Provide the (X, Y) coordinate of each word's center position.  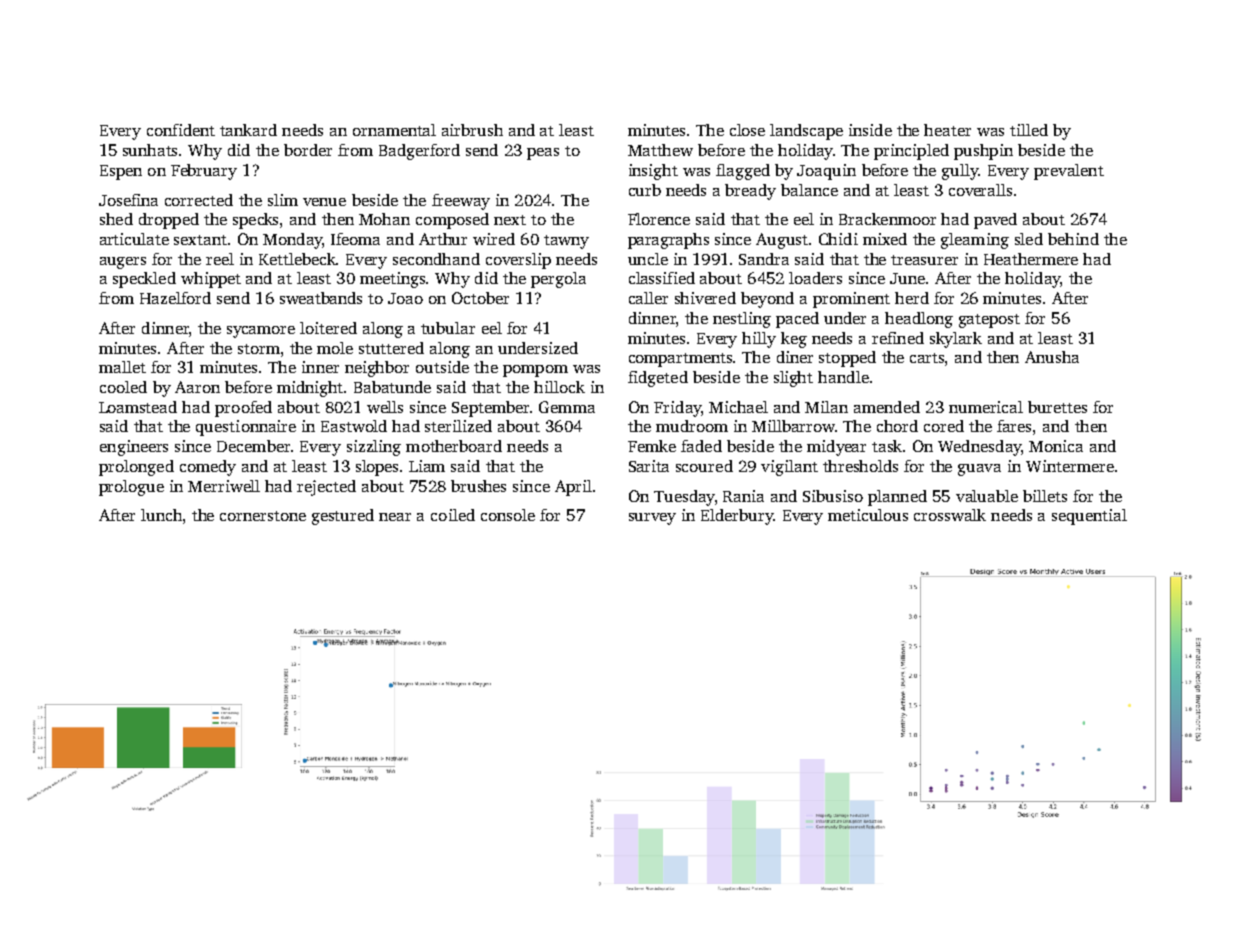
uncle (648, 259)
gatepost (989, 321)
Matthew (660, 150)
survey (652, 519)
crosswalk (950, 515)
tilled (1029, 130)
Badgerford (419, 152)
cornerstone (263, 516)
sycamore (261, 332)
